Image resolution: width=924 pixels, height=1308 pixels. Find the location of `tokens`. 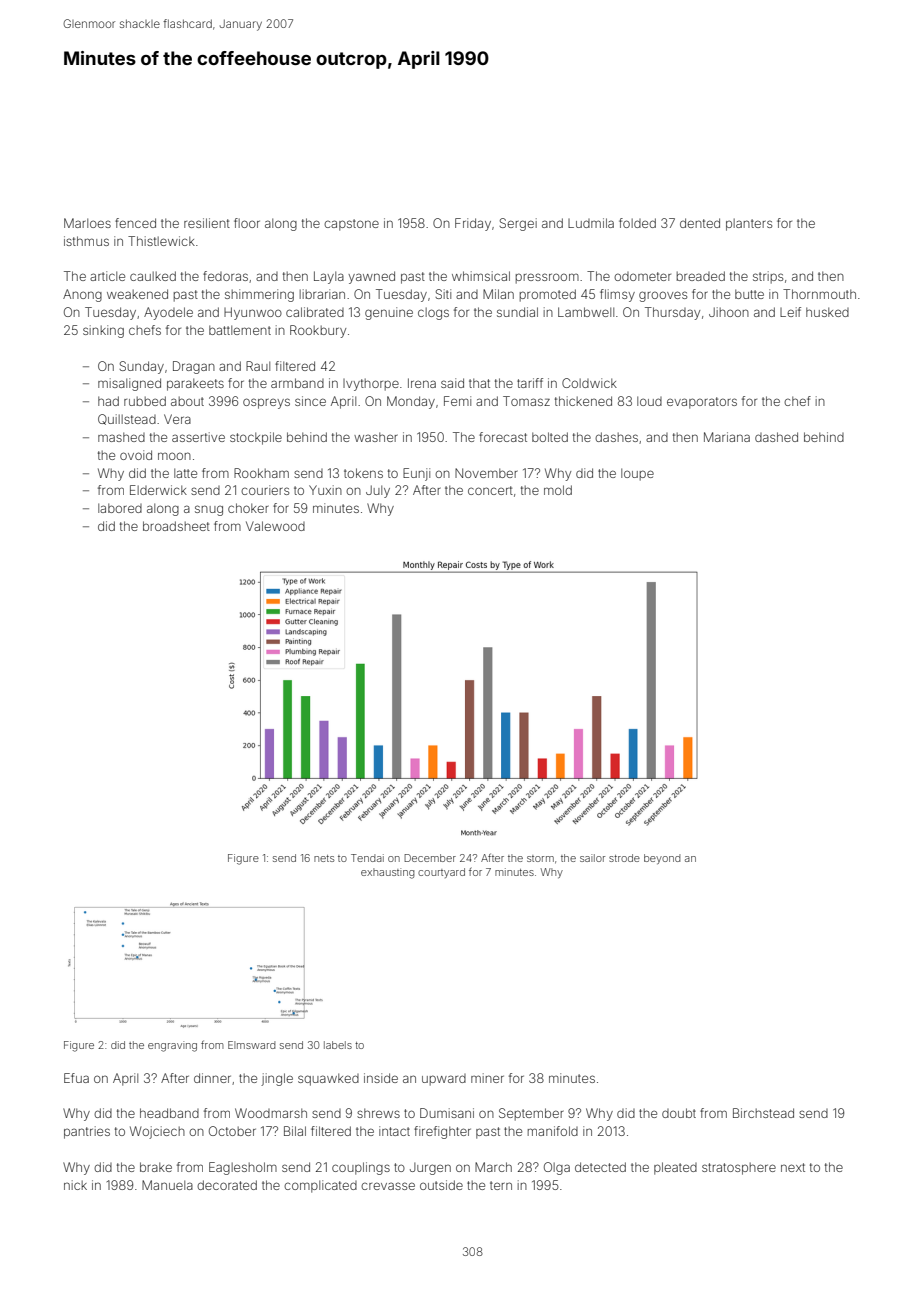

tokens is located at coordinates (363, 473).
